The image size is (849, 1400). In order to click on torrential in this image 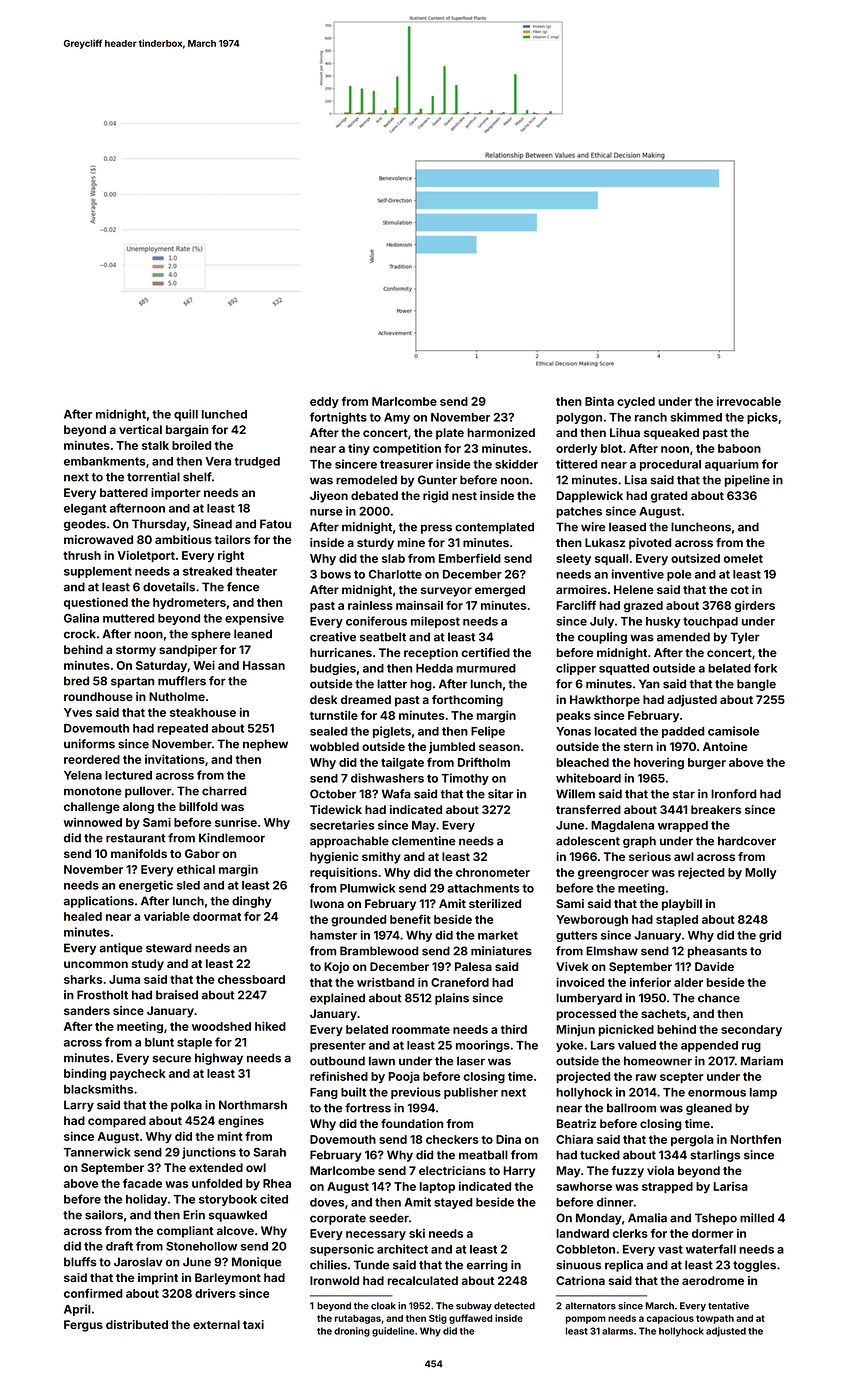, I will do `click(153, 477)`.
